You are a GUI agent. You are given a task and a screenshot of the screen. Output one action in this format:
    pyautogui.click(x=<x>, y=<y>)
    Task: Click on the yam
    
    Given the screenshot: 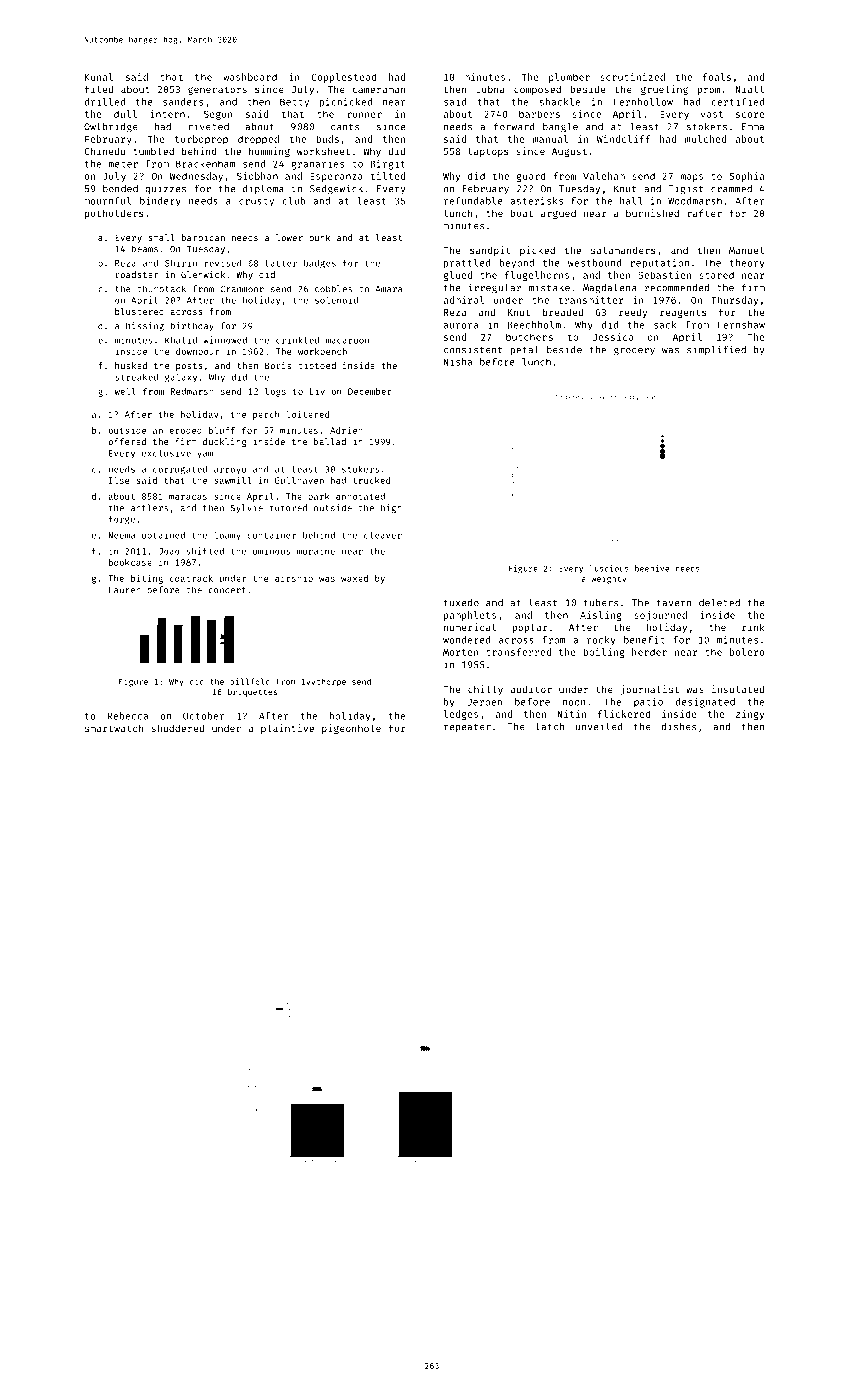 What is the action you would take?
    pyautogui.click(x=205, y=454)
